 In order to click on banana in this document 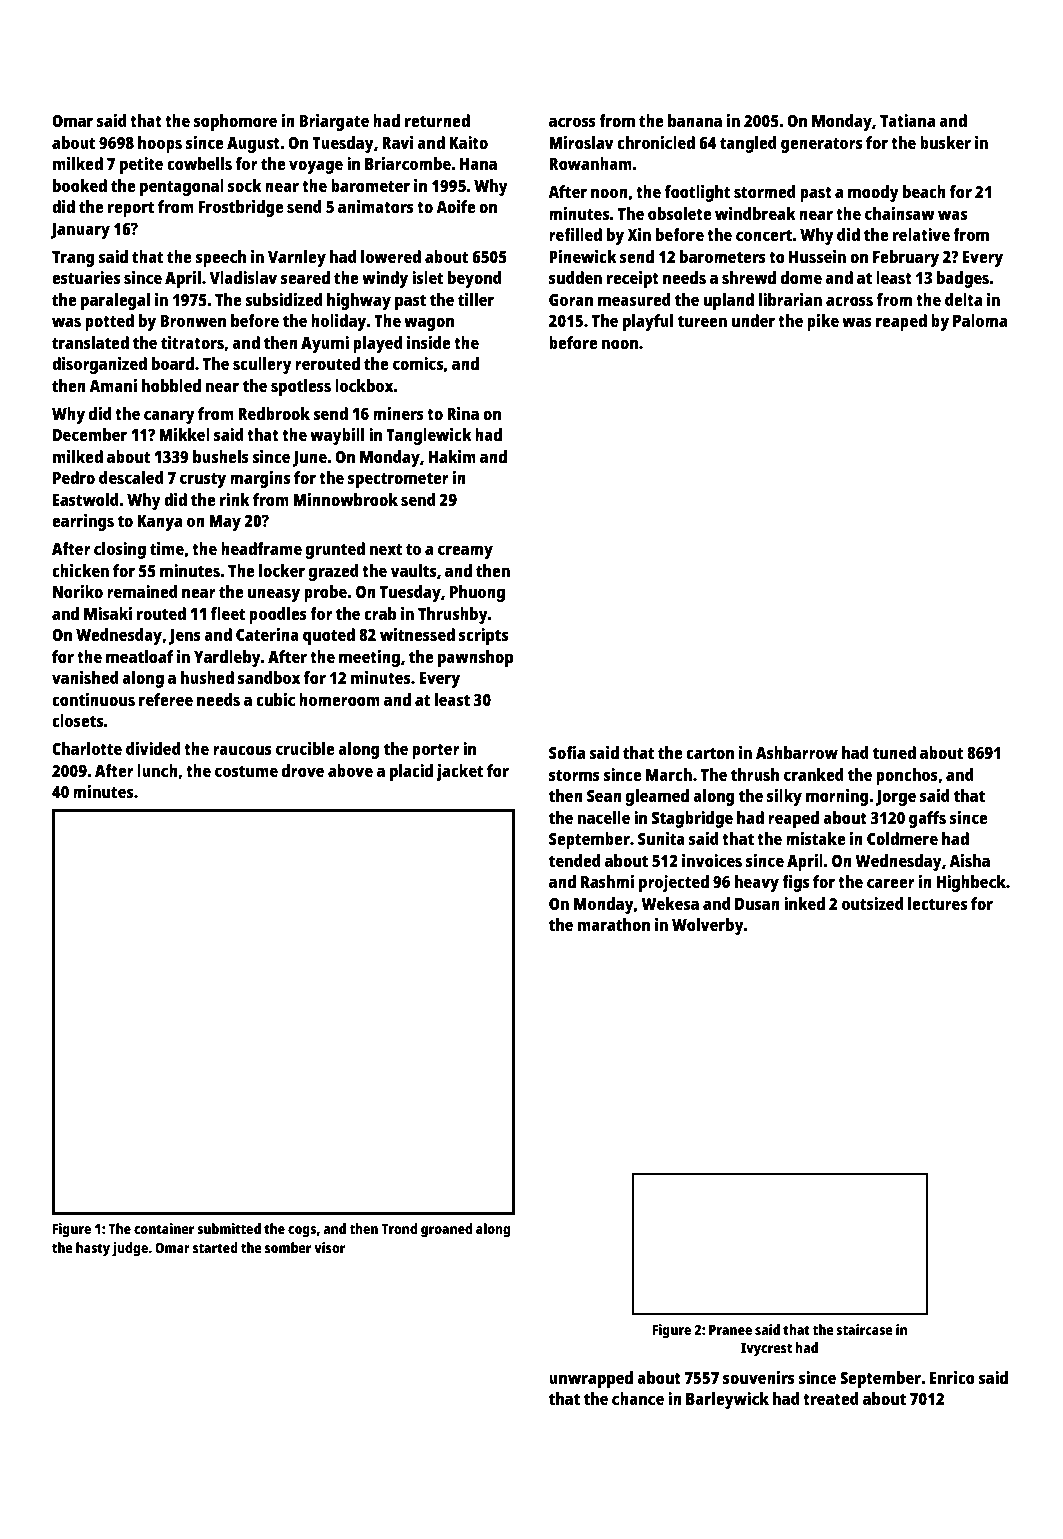, I will do `click(695, 120)`.
